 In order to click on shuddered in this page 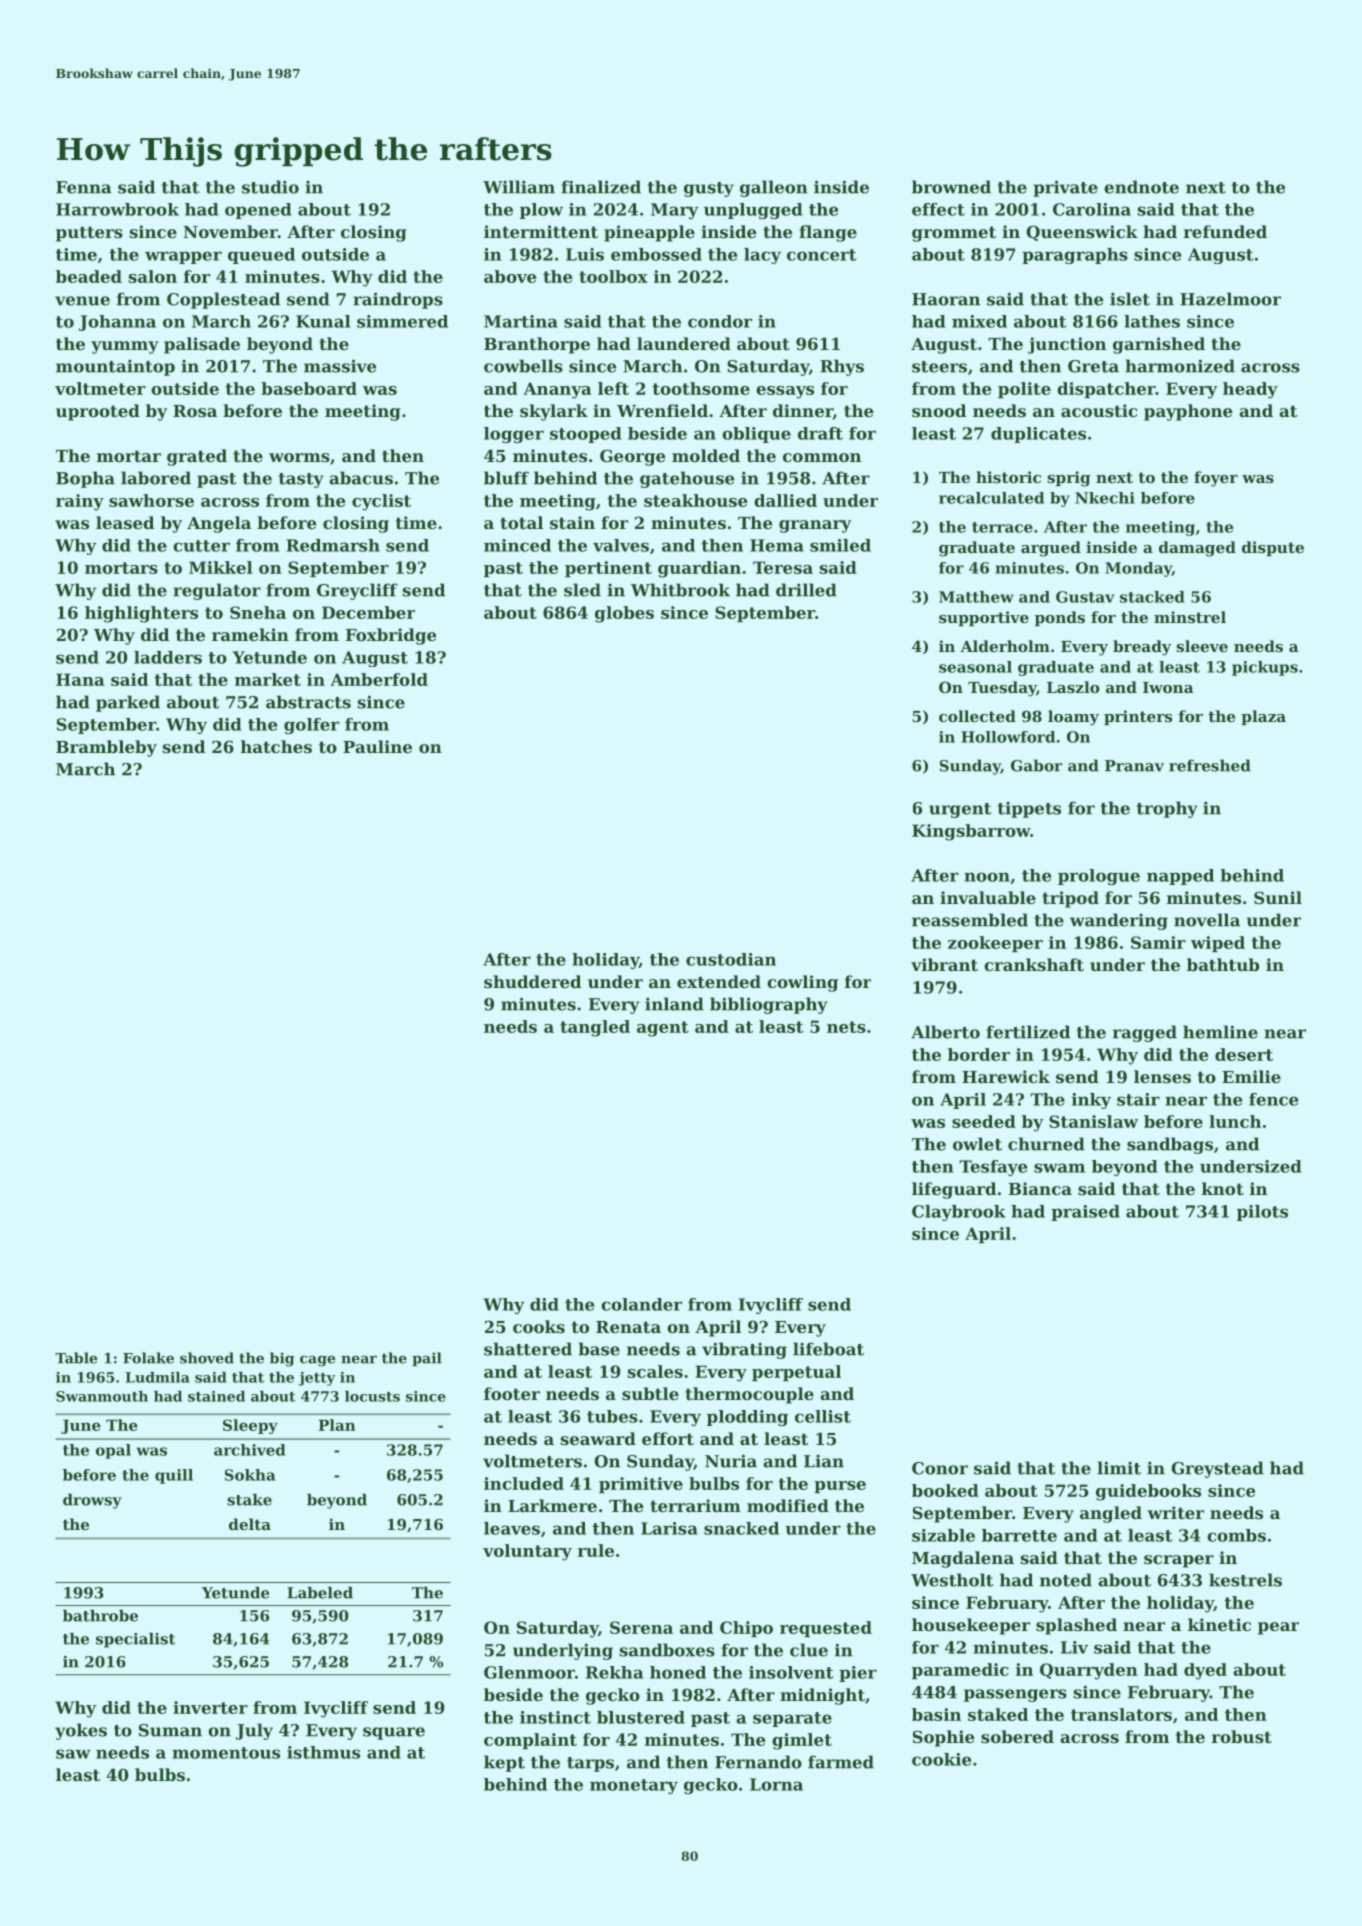, I will do `click(532, 981)`.
